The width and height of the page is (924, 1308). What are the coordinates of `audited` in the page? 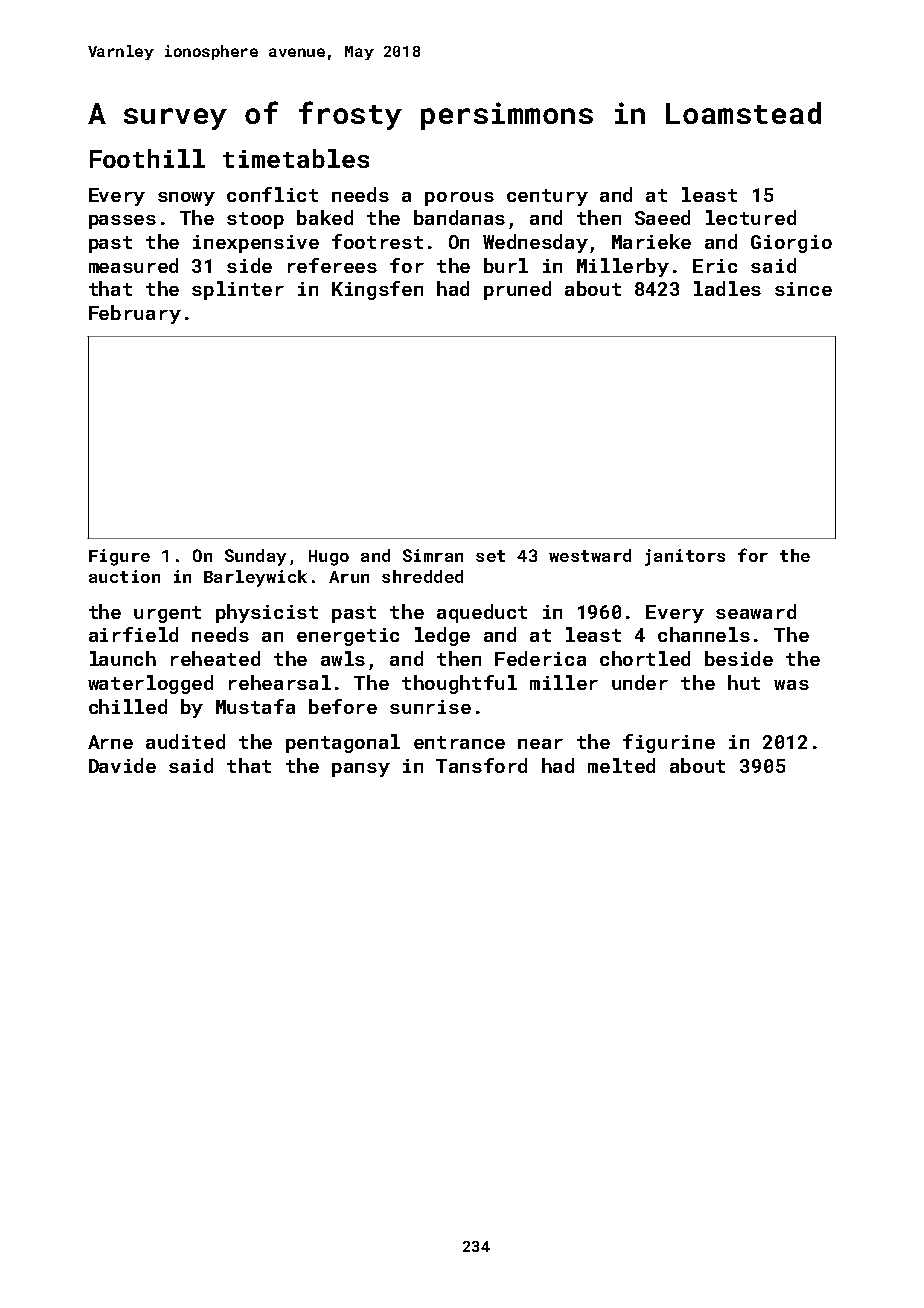 It's located at (185, 741).
